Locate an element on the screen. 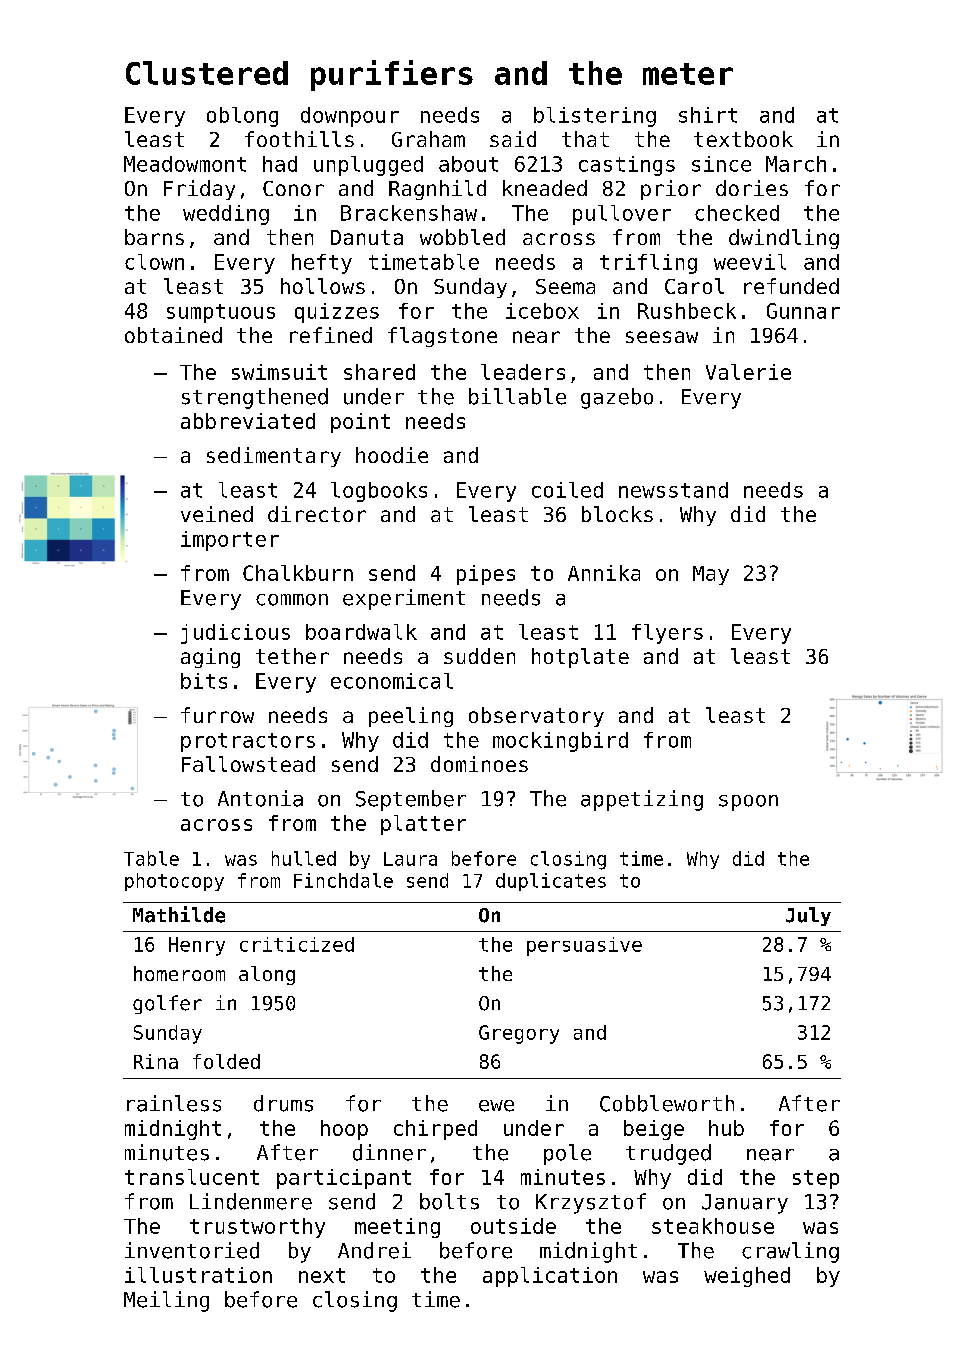  about is located at coordinates (468, 164).
